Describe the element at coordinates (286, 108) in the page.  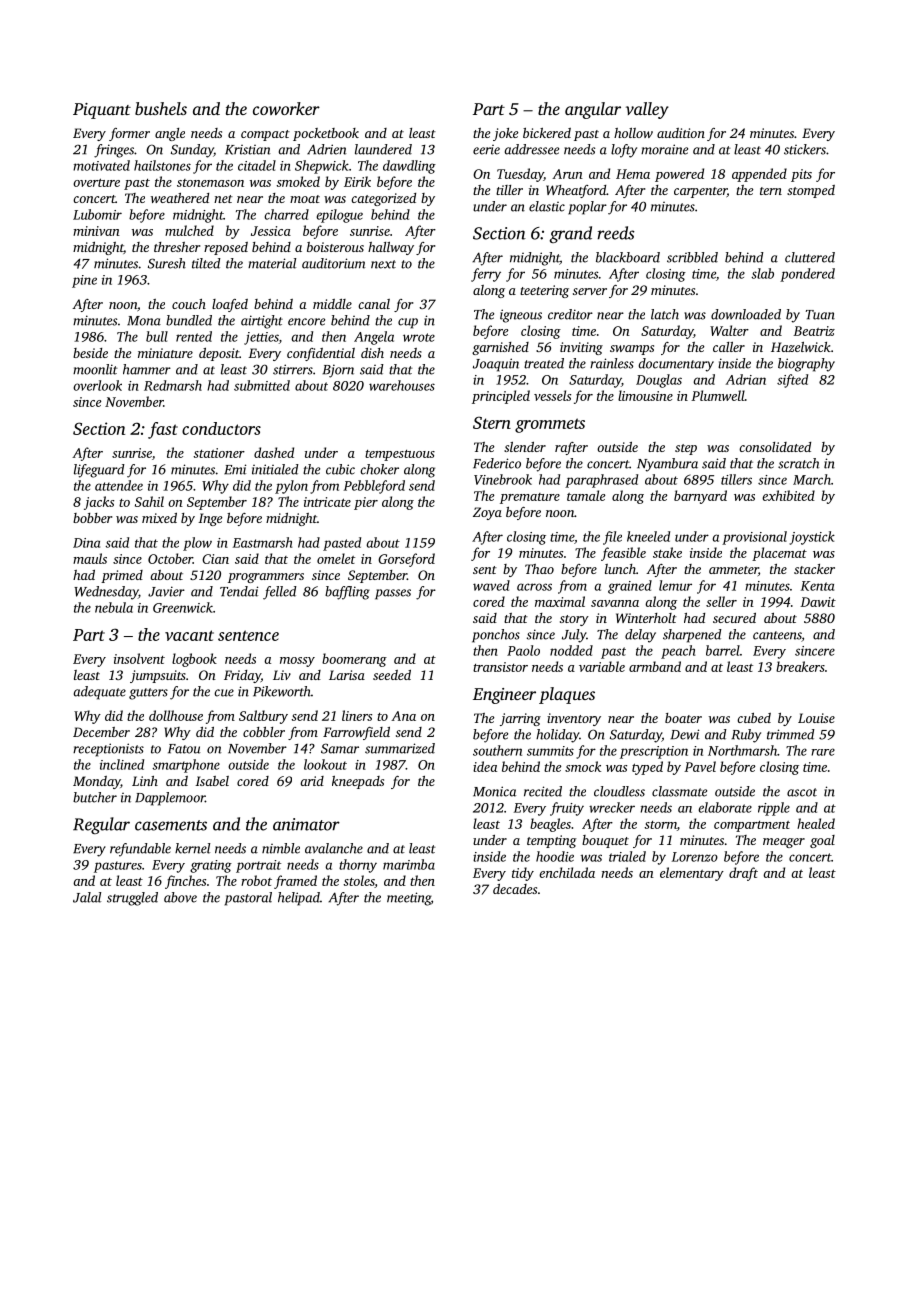
I see `coworker` at that location.
